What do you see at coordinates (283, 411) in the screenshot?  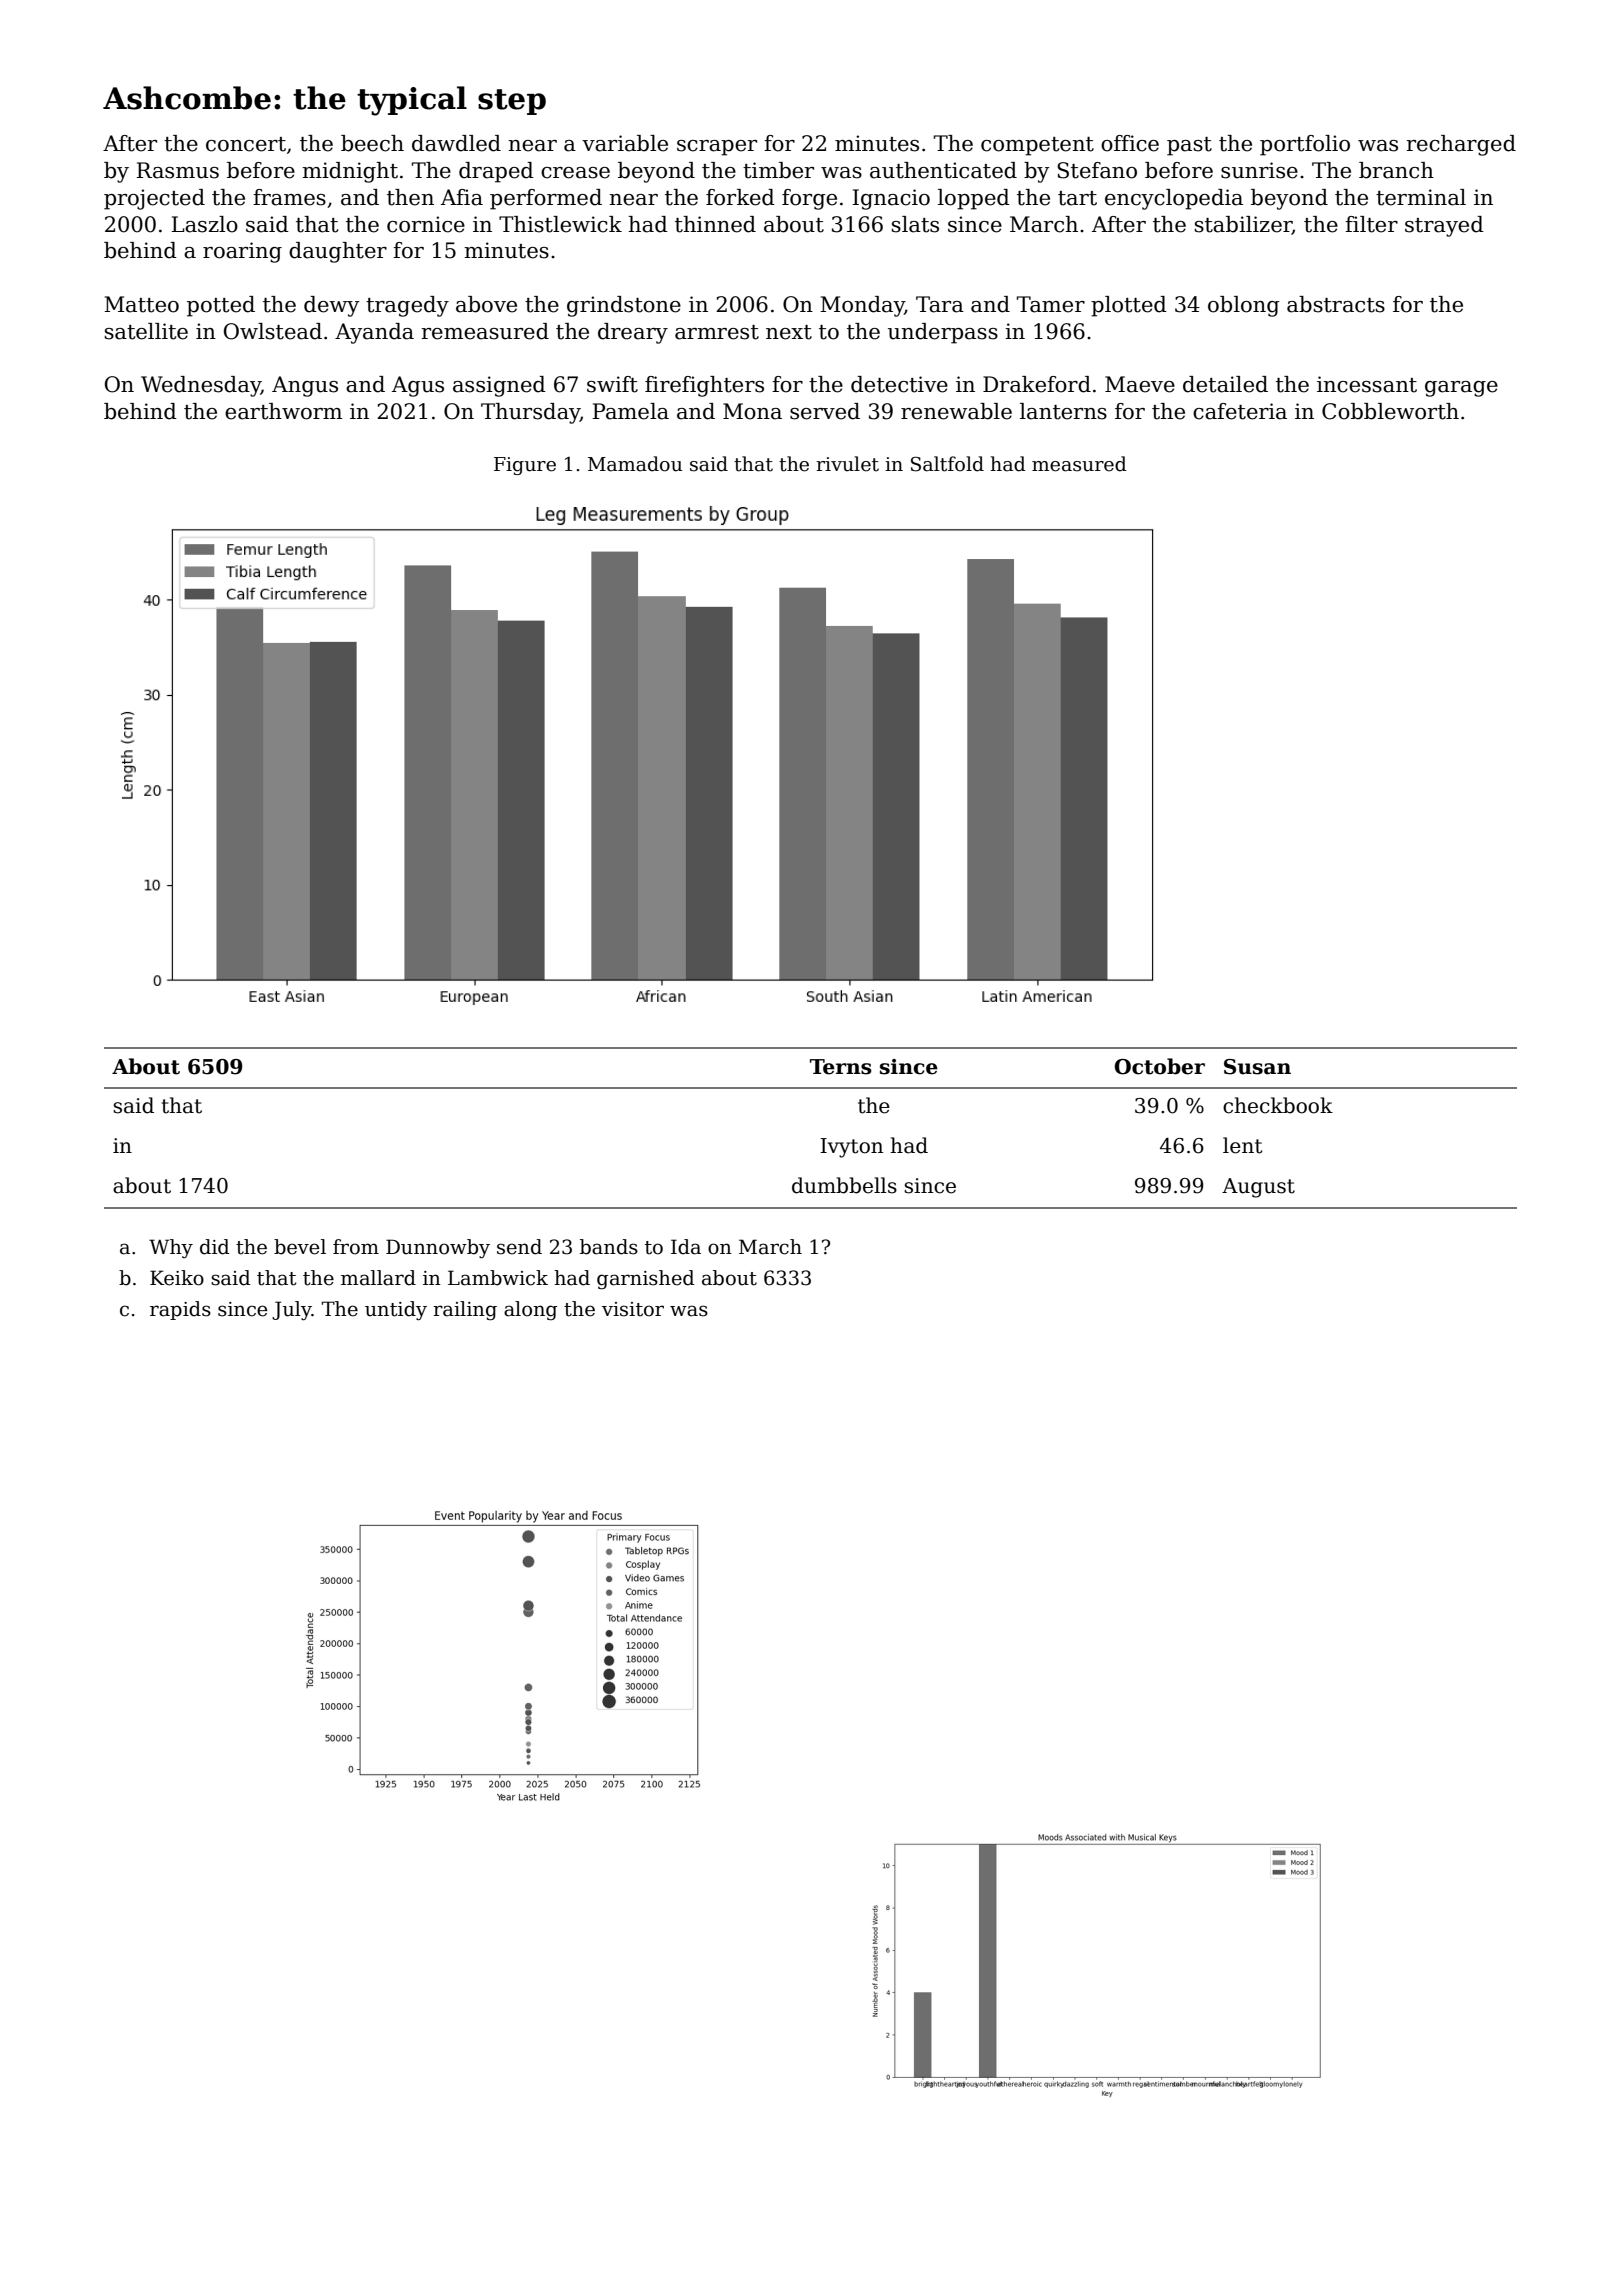 I see `earthworm` at bounding box center [283, 411].
